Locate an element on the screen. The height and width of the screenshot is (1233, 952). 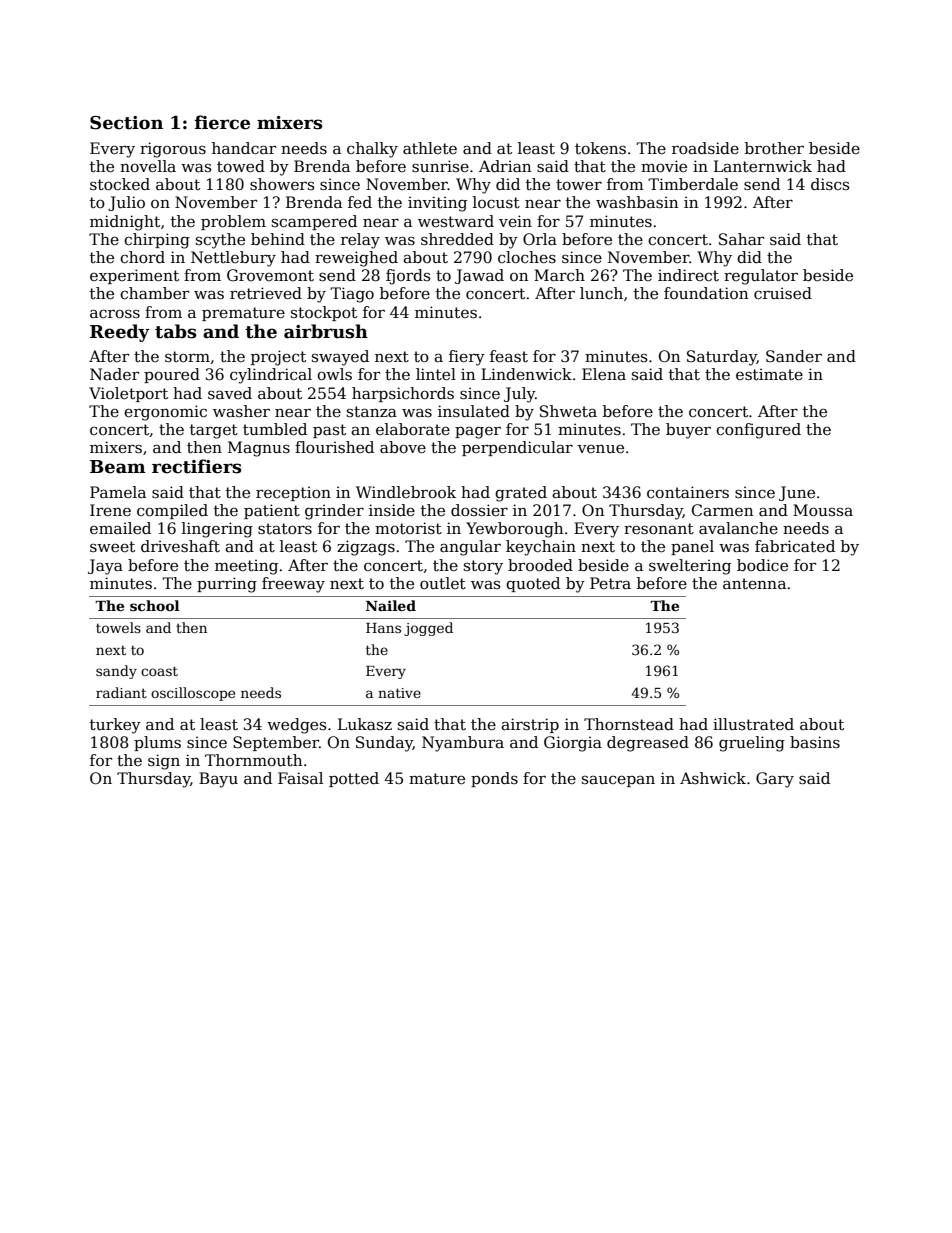
roadside is located at coordinates (705, 148).
